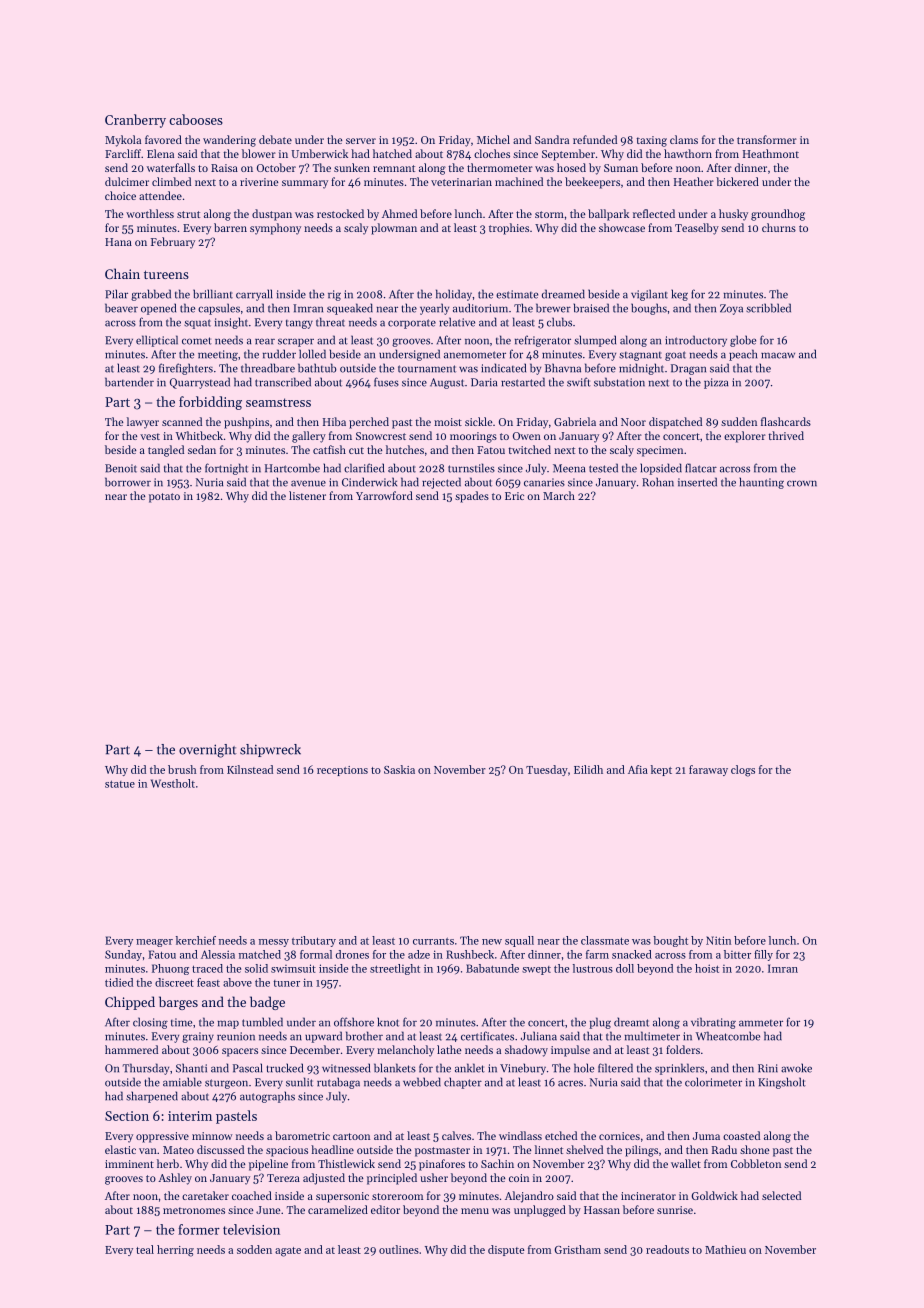  I want to click on spades, so click(472, 497).
